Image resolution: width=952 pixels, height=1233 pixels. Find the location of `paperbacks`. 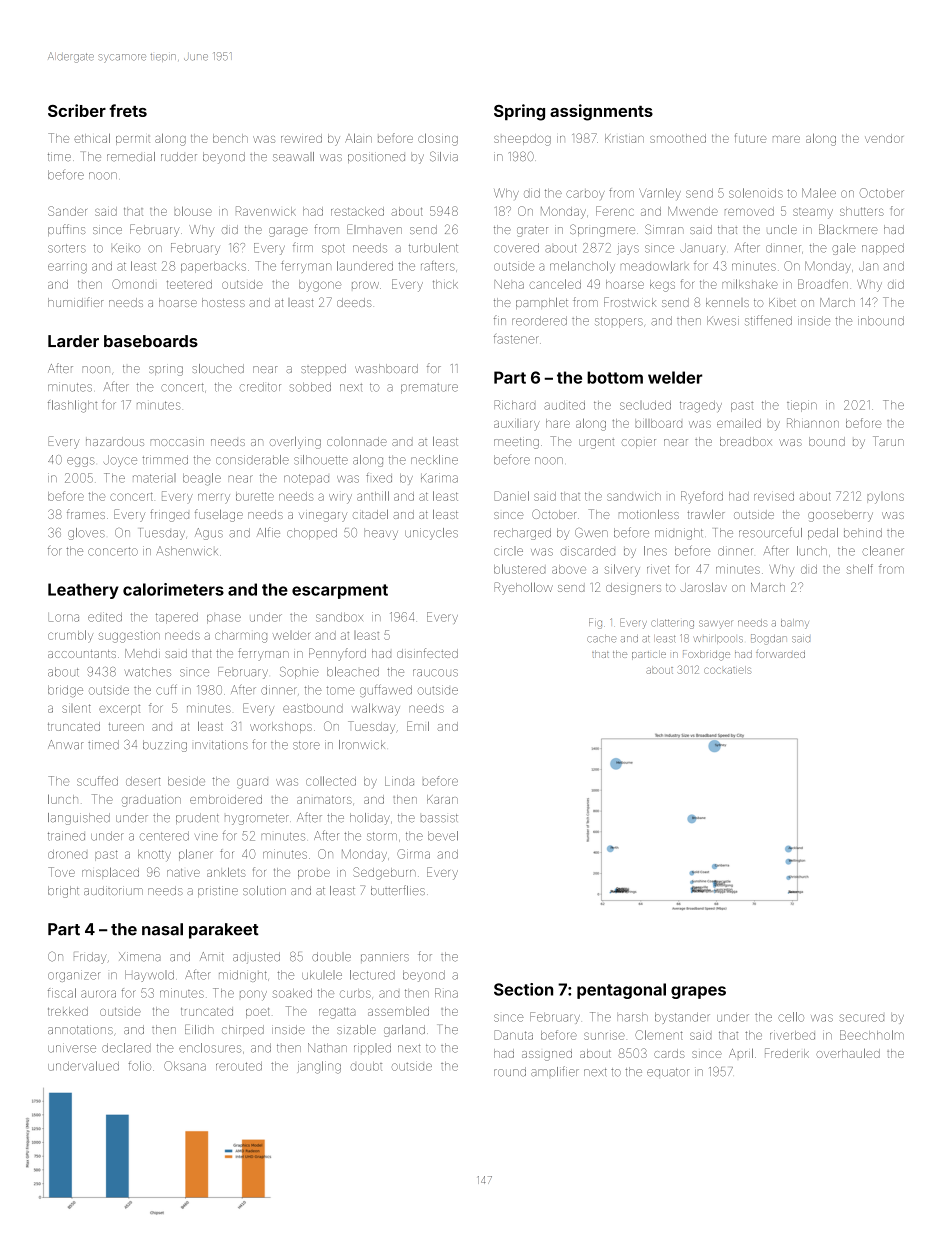

paperbacks is located at coordinates (213, 267).
